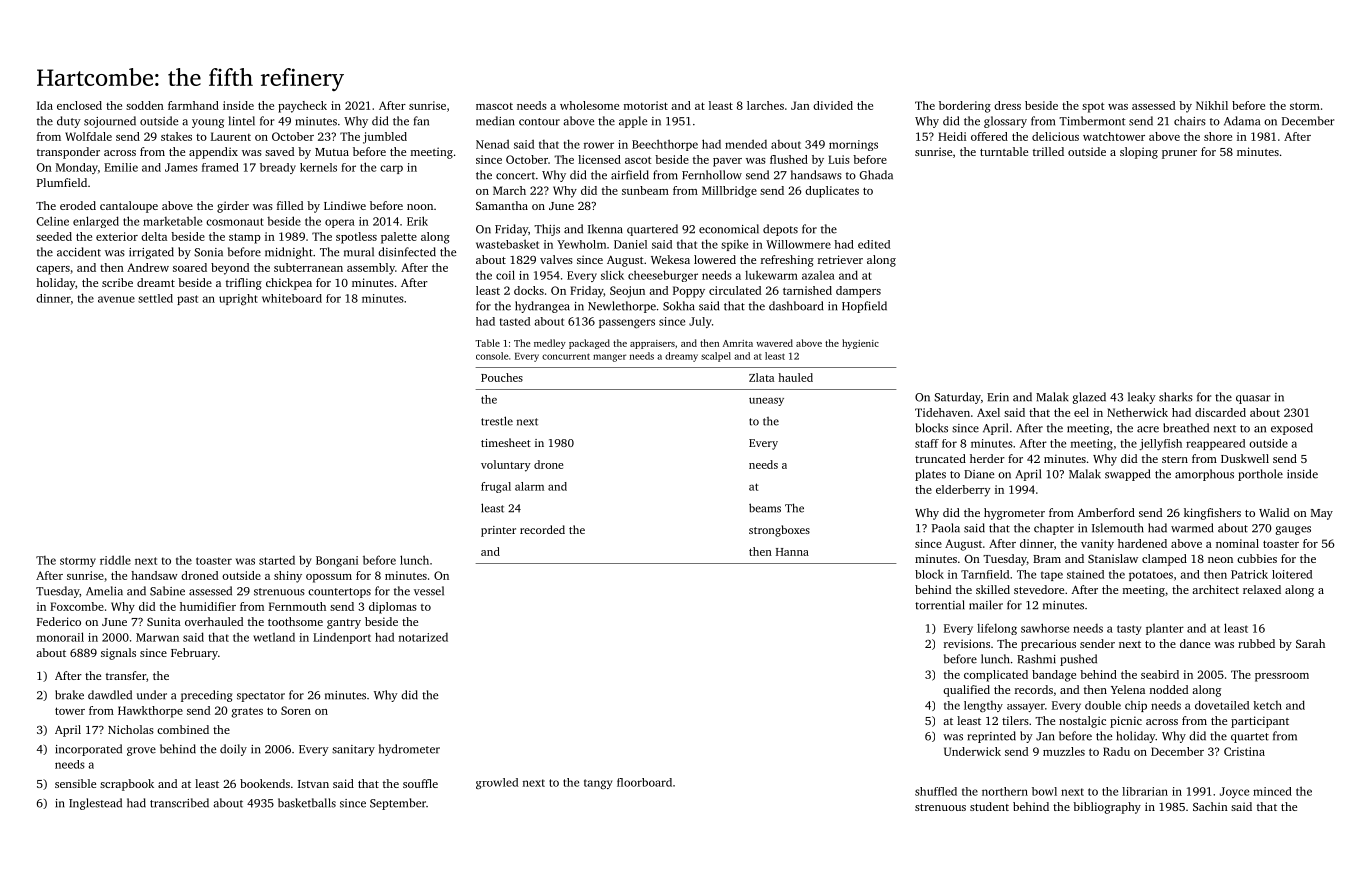 Image resolution: width=1372 pixels, height=887 pixels. Describe the element at coordinates (1212, 105) in the image. I see `Nikhil` at that location.
